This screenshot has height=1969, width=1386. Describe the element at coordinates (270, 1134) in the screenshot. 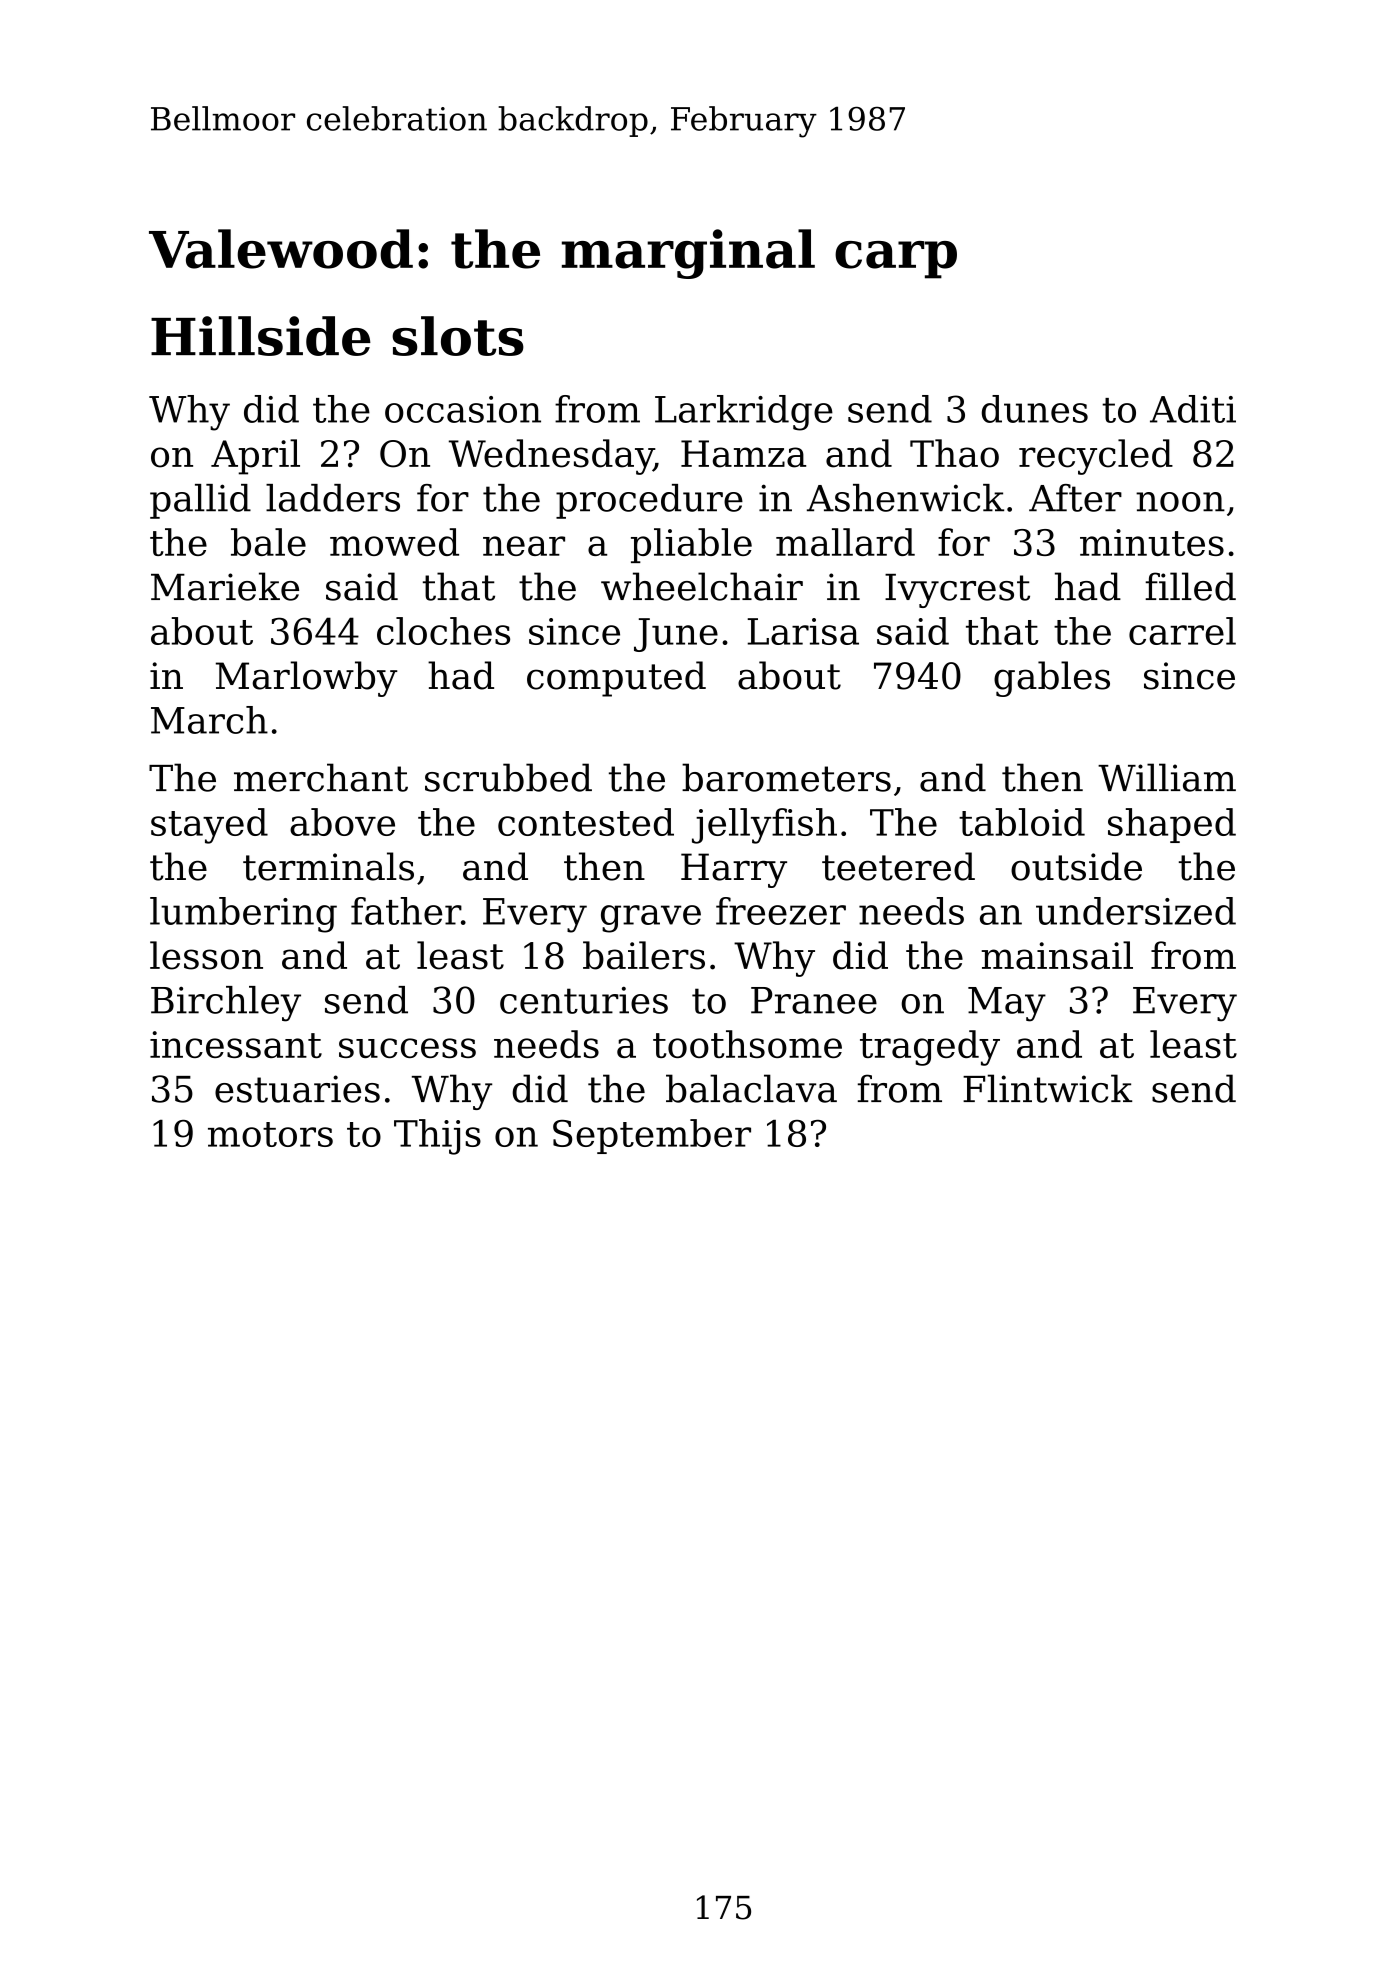

I see `motors` at that location.
